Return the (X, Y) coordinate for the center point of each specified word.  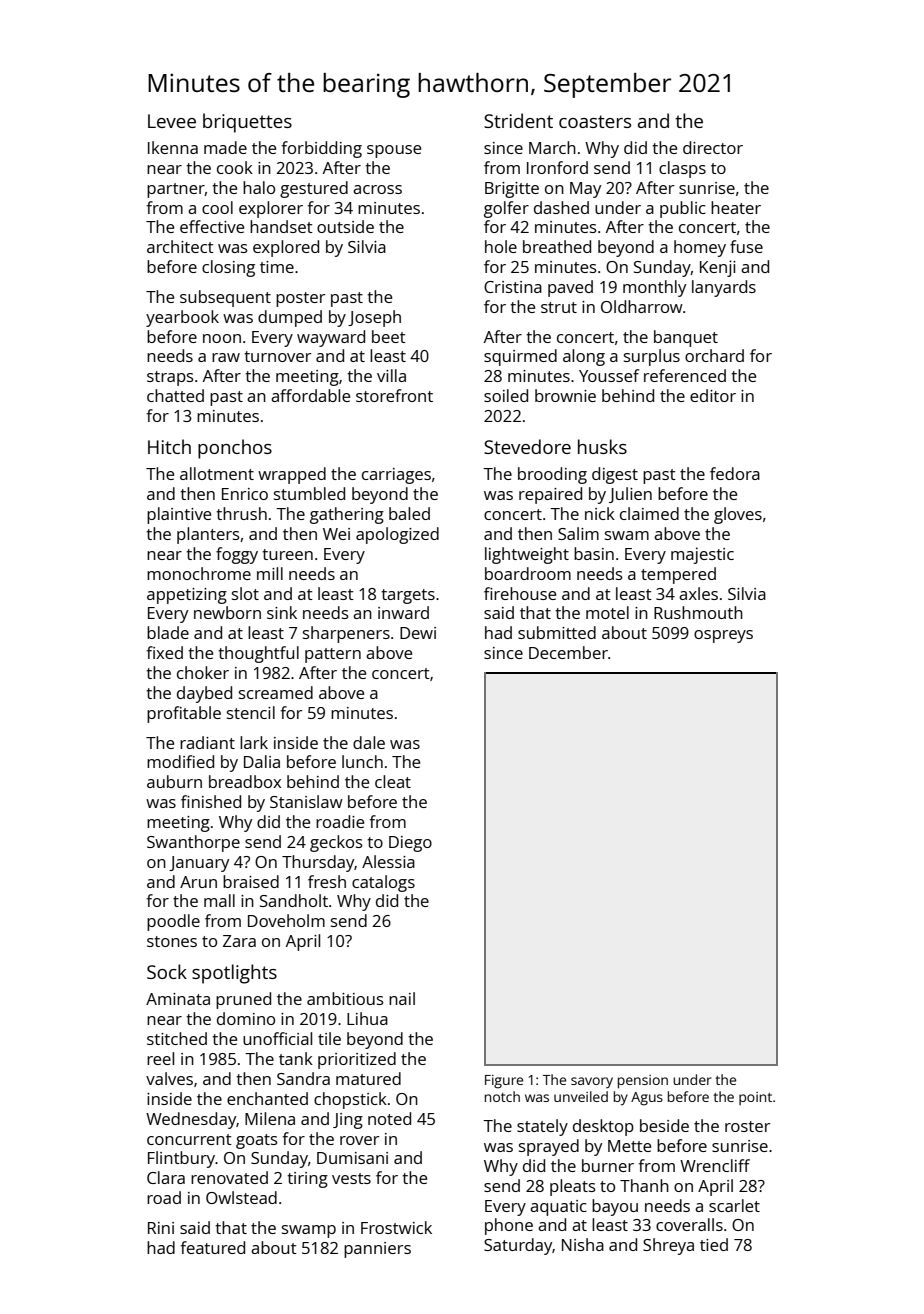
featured (213, 1247)
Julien (630, 495)
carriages (396, 476)
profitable (184, 714)
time (277, 267)
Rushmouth (698, 612)
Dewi (418, 633)
